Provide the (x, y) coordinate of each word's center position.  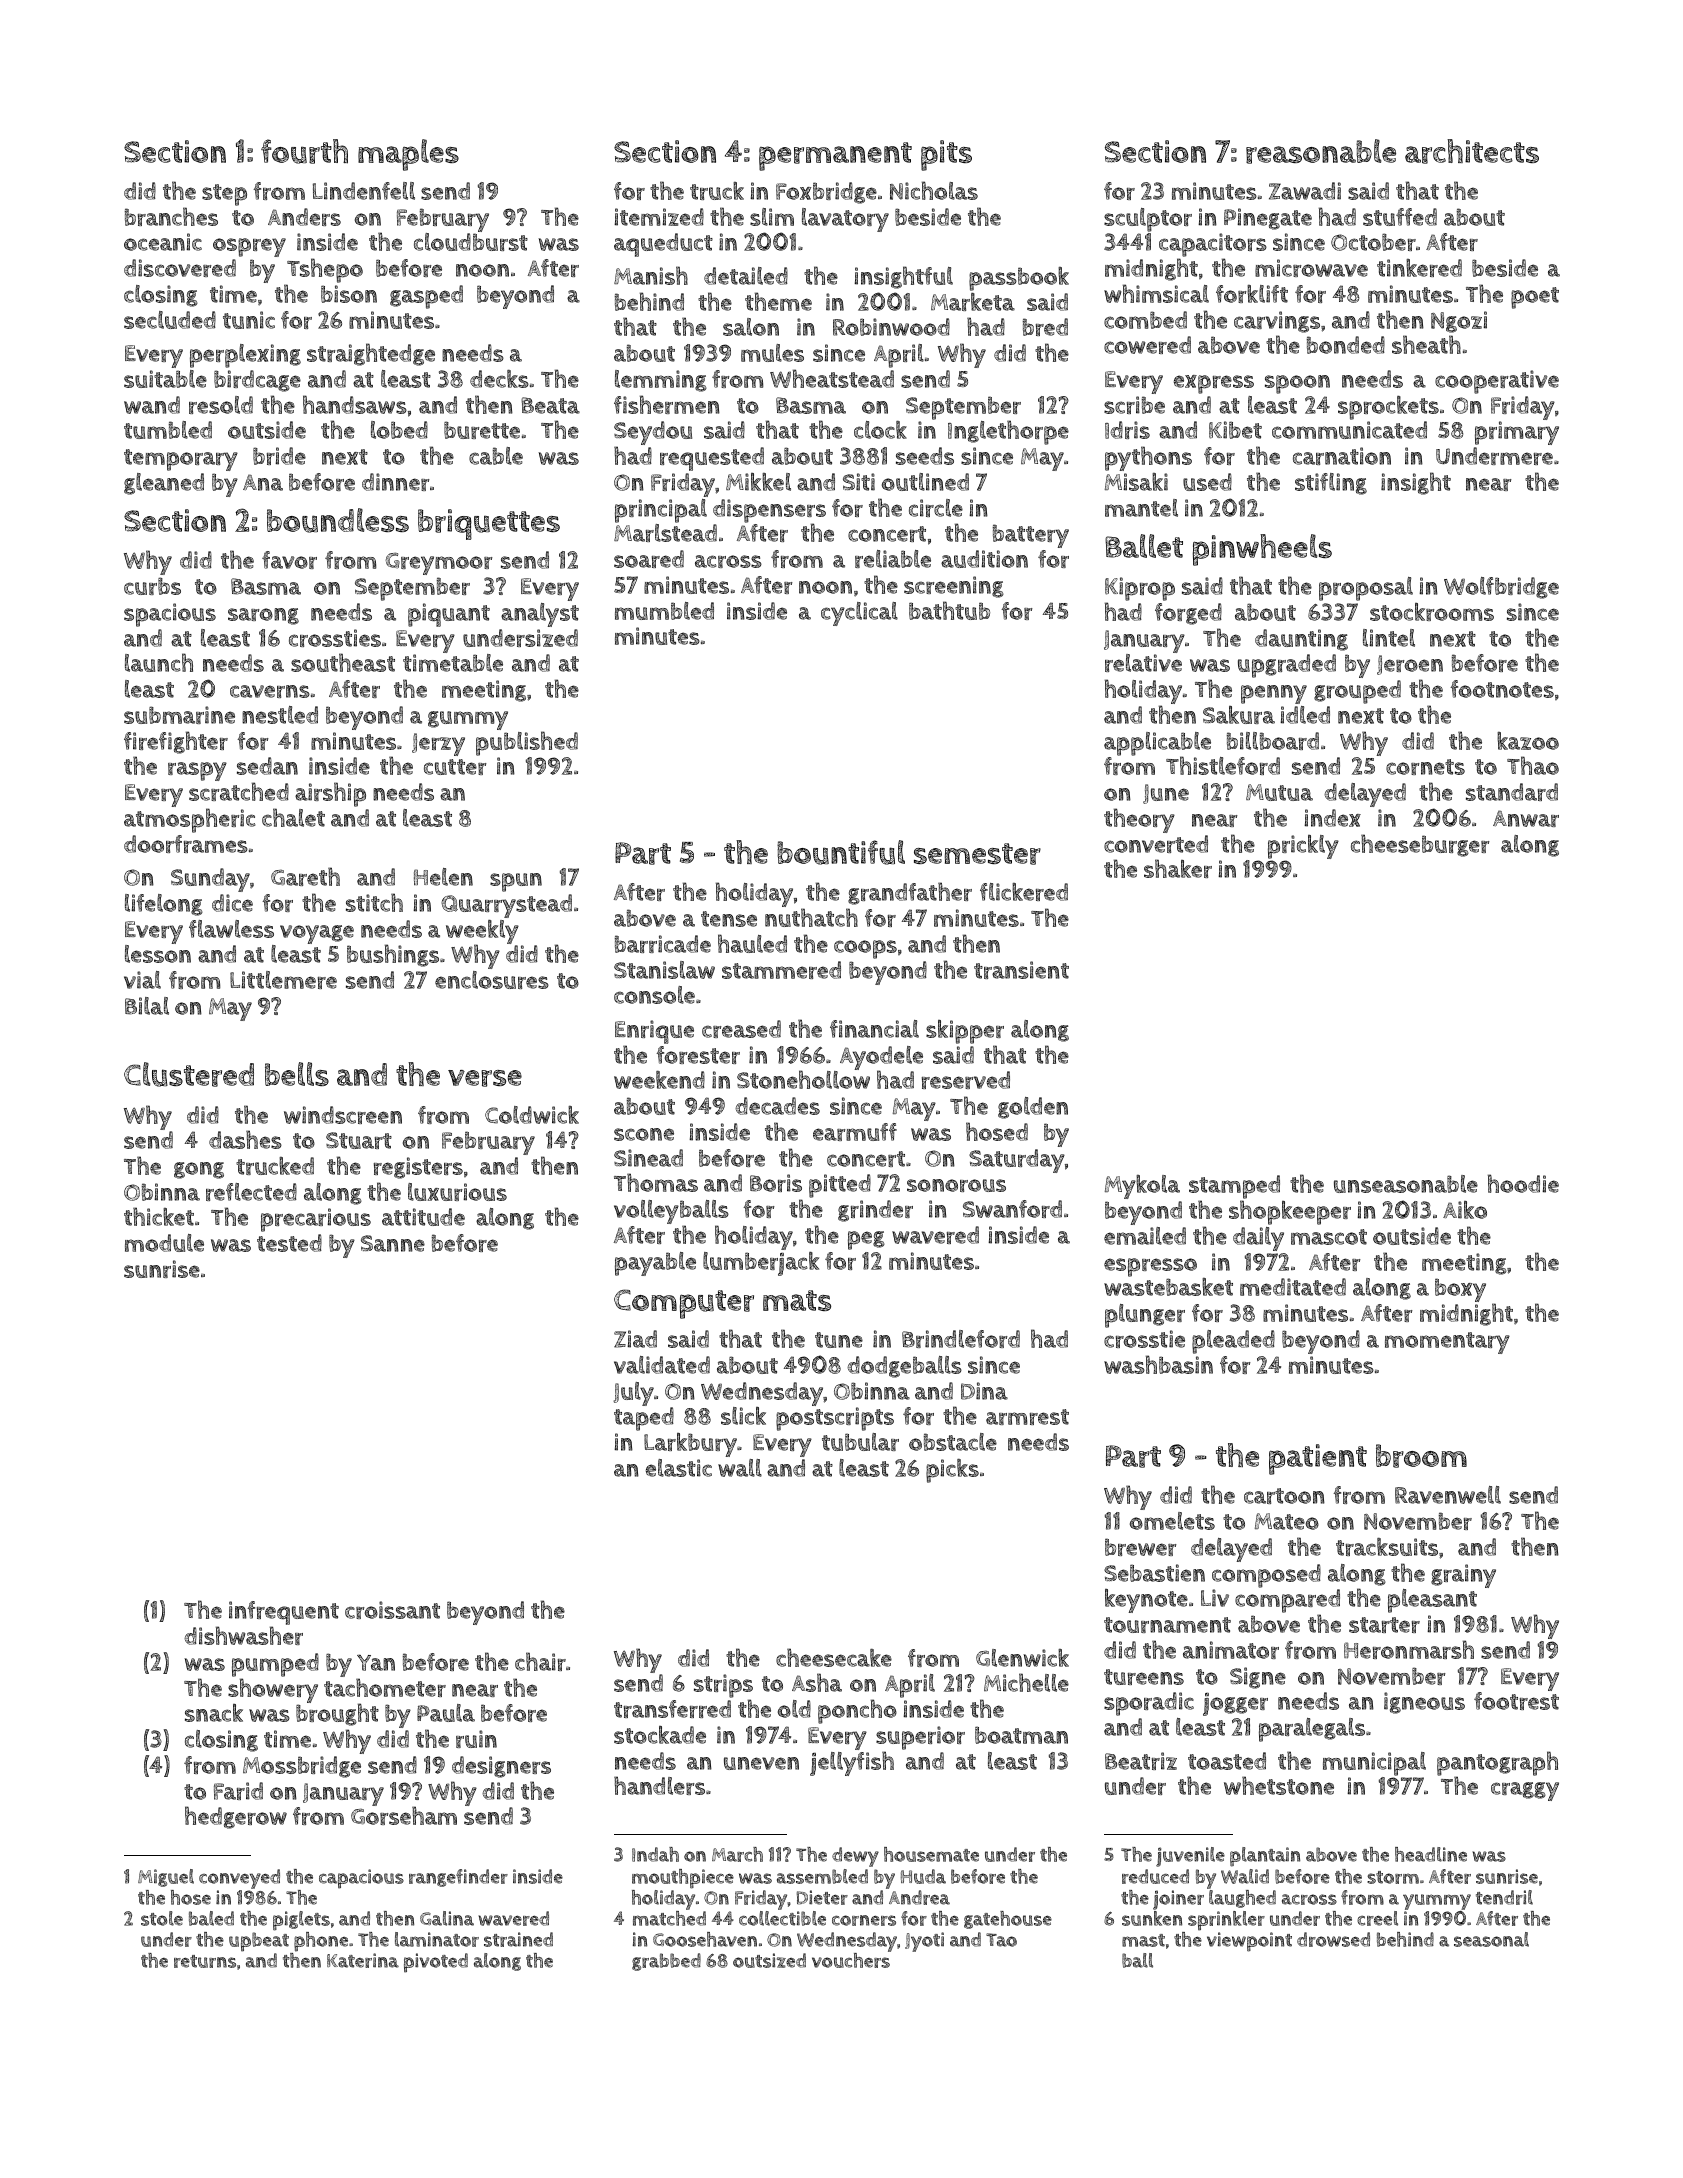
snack (214, 1713)
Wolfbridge (1501, 588)
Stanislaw (664, 970)
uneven (761, 1763)
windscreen (343, 1115)
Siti (859, 482)
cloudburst (471, 242)
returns (205, 1961)
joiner (1178, 1900)
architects (1472, 151)
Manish (651, 275)
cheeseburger (1420, 845)
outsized (769, 1960)
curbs (152, 586)
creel (1377, 1918)
